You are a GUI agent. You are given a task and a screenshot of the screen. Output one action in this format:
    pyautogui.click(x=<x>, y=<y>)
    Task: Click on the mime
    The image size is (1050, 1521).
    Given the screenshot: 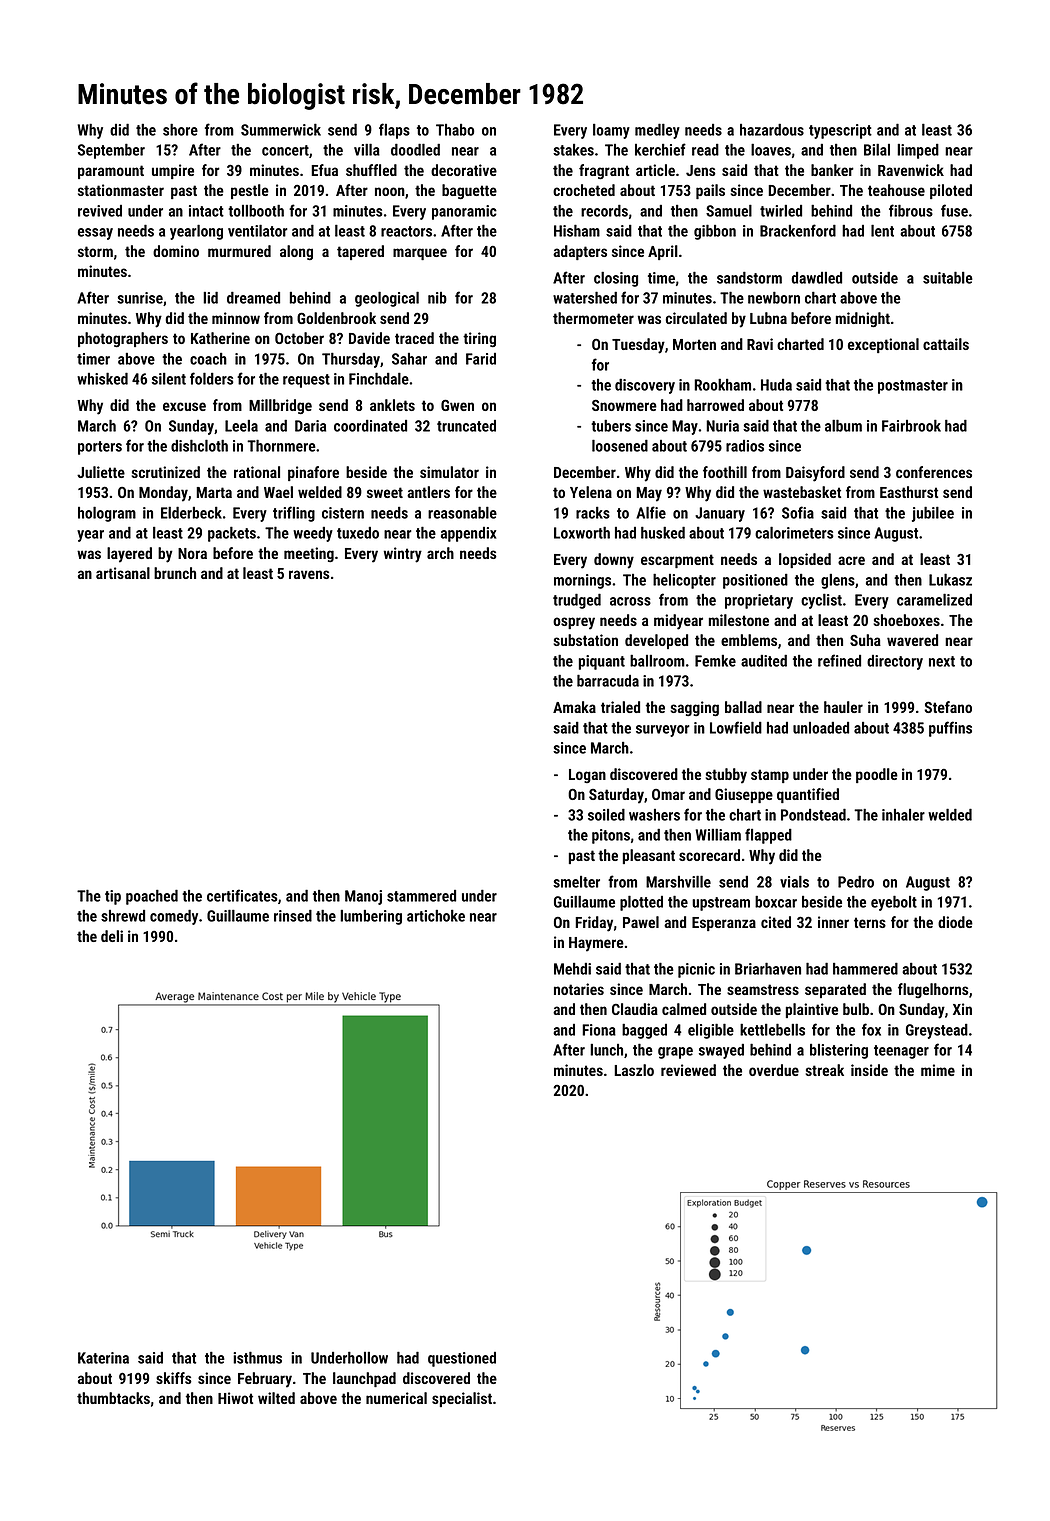 What is the action you would take?
    pyautogui.click(x=938, y=1070)
